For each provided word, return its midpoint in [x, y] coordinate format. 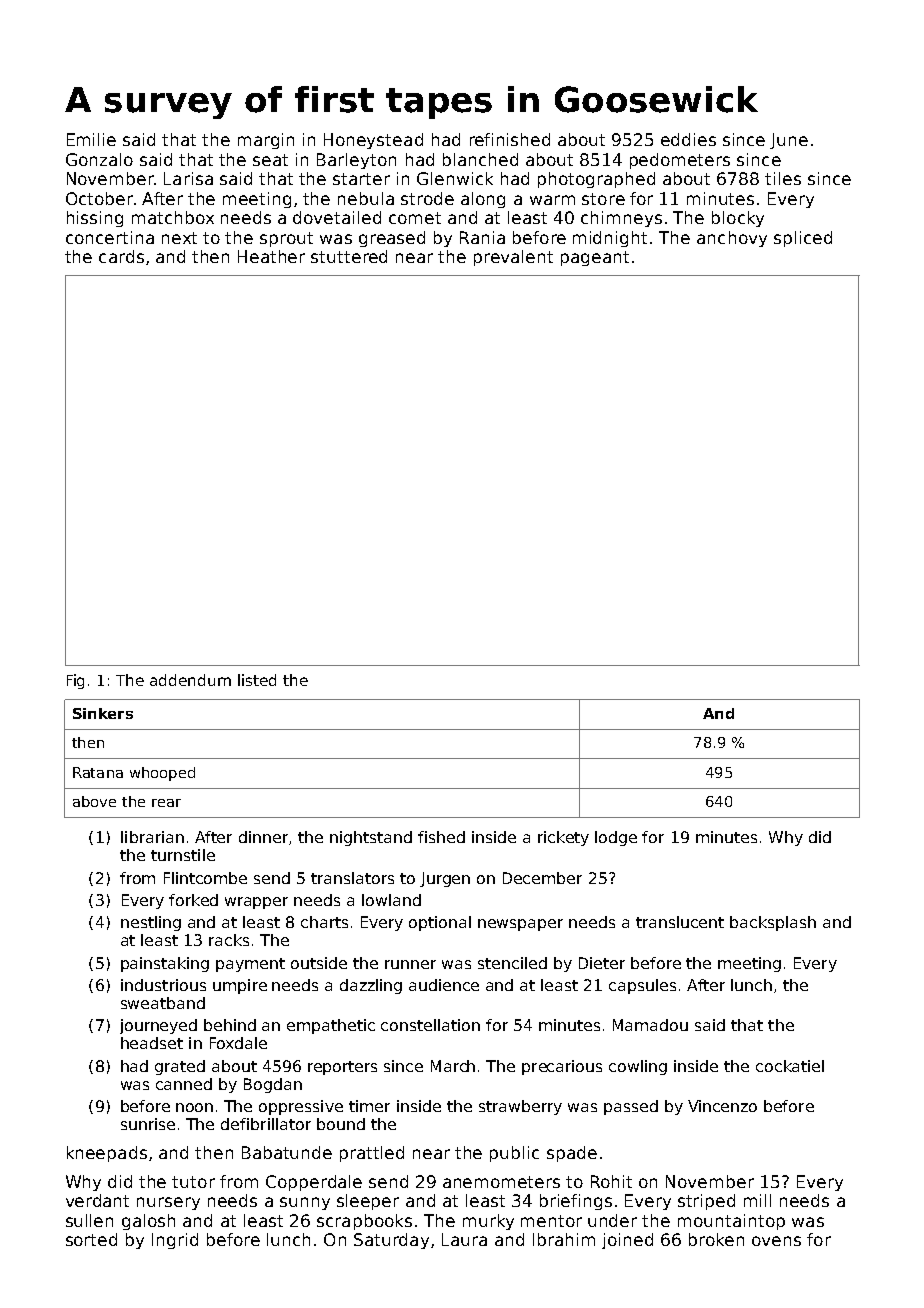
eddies [688, 139]
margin [266, 141]
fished [441, 837]
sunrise [148, 1124]
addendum [190, 680]
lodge [616, 838]
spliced [803, 239]
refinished [510, 139]
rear [166, 803]
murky [488, 1222]
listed [257, 680]
